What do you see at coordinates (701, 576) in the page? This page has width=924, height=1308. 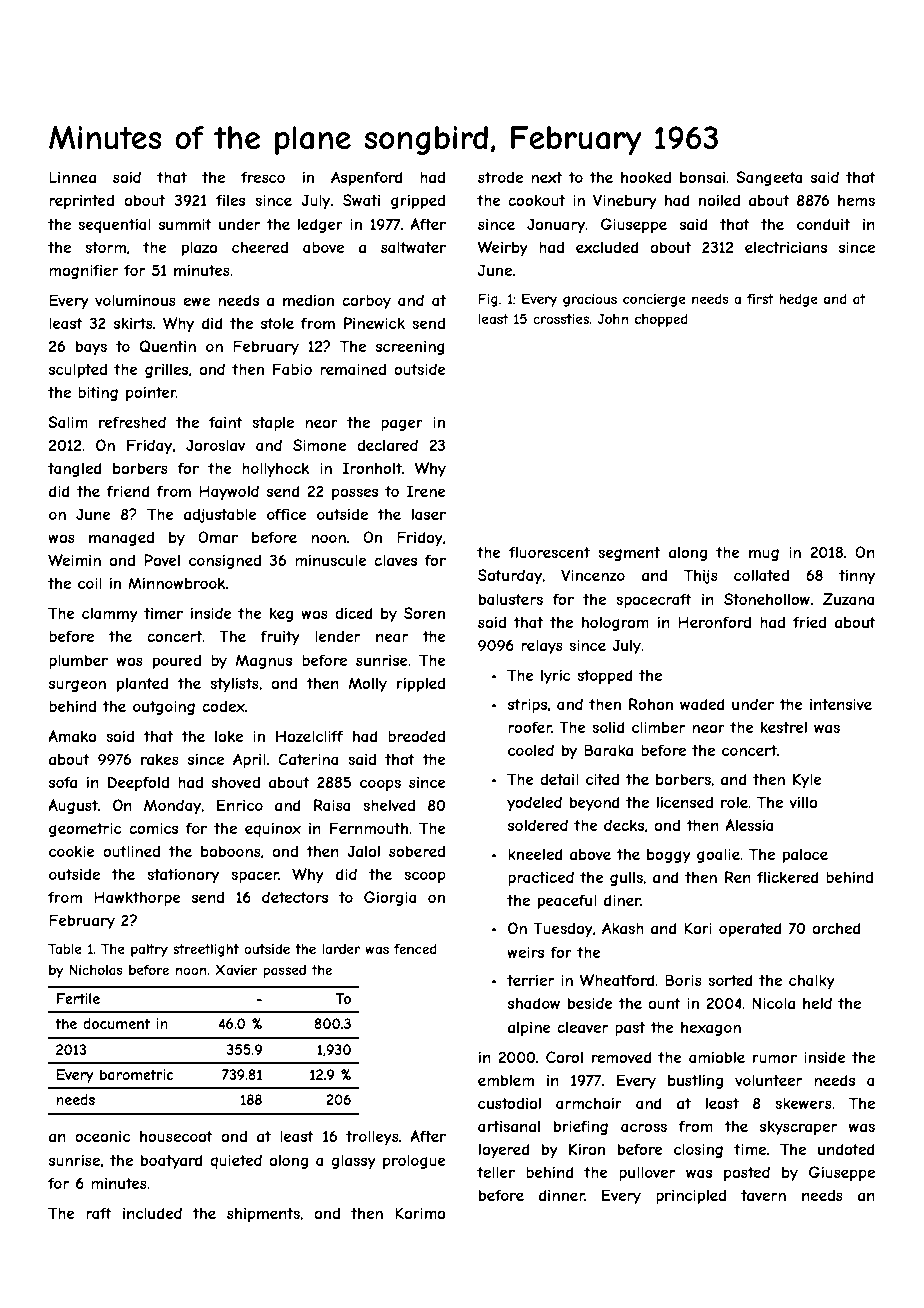 I see `Thijs` at bounding box center [701, 576].
